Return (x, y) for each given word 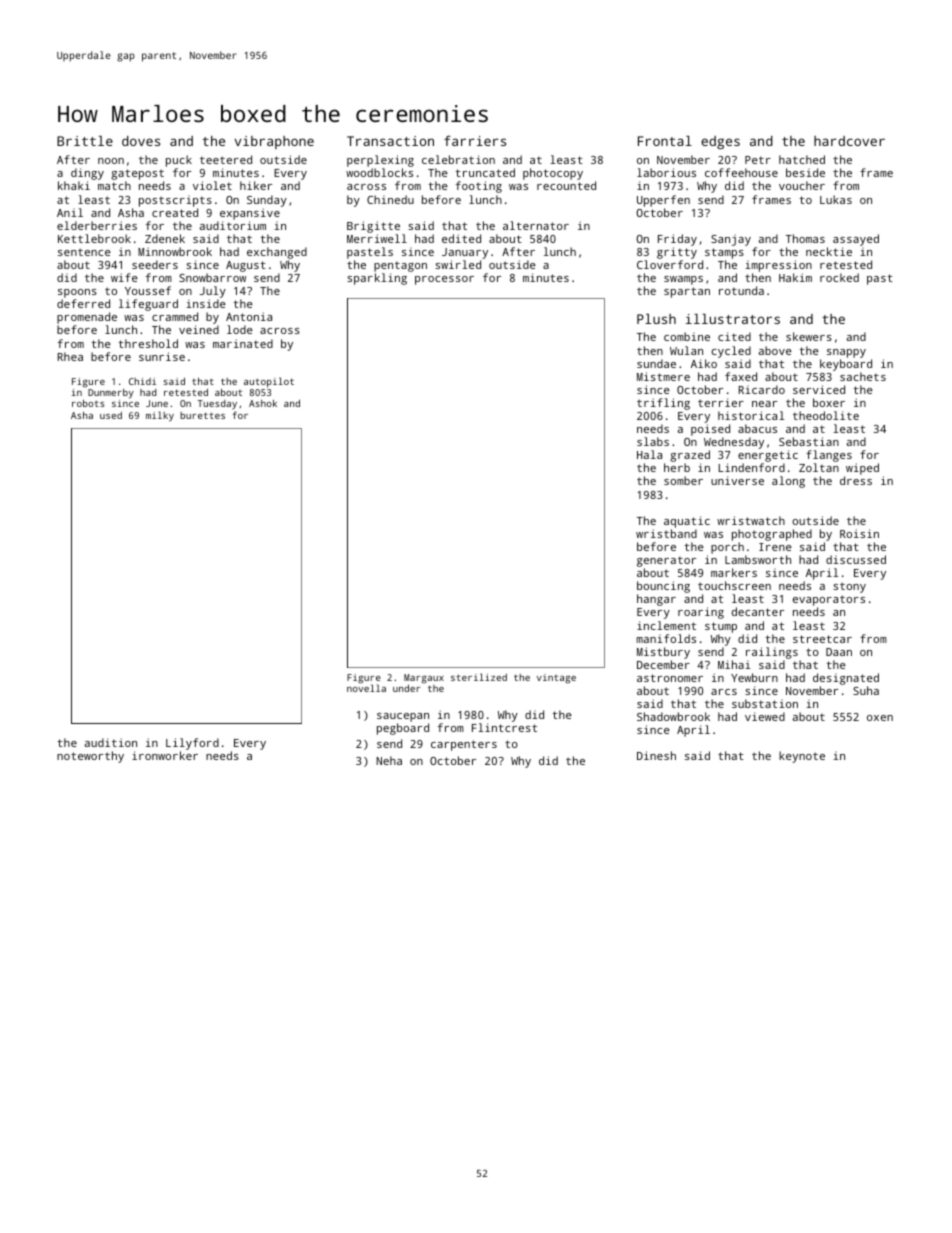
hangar (656, 600)
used (111, 415)
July (213, 292)
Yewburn (754, 677)
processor (444, 280)
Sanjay (731, 240)
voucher (802, 185)
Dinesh (656, 755)
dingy (87, 174)
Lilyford (192, 744)
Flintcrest (504, 727)
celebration (458, 159)
